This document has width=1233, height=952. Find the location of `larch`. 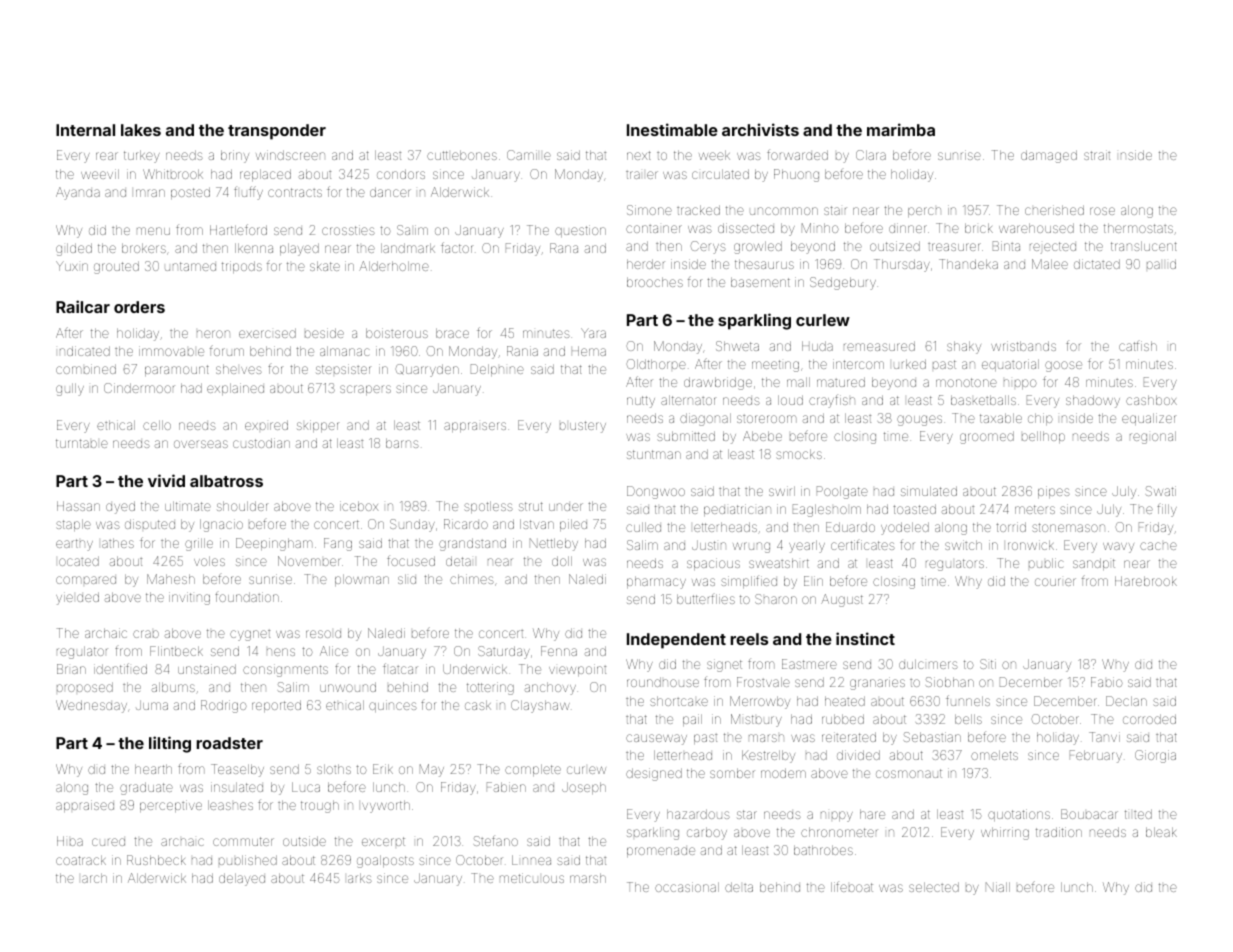

larch is located at coordinates (94, 878).
